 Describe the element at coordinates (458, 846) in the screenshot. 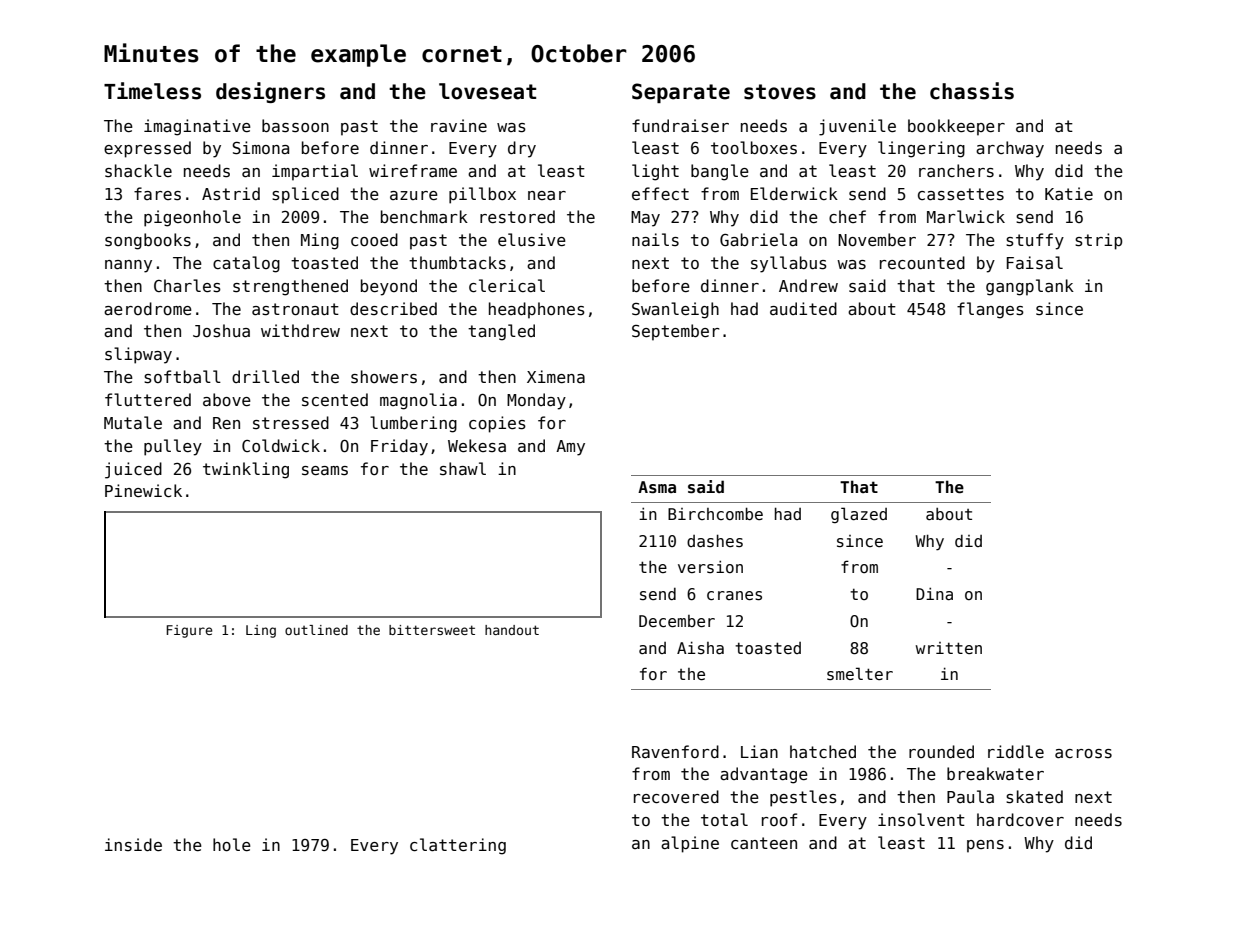

I see `clattering` at that location.
